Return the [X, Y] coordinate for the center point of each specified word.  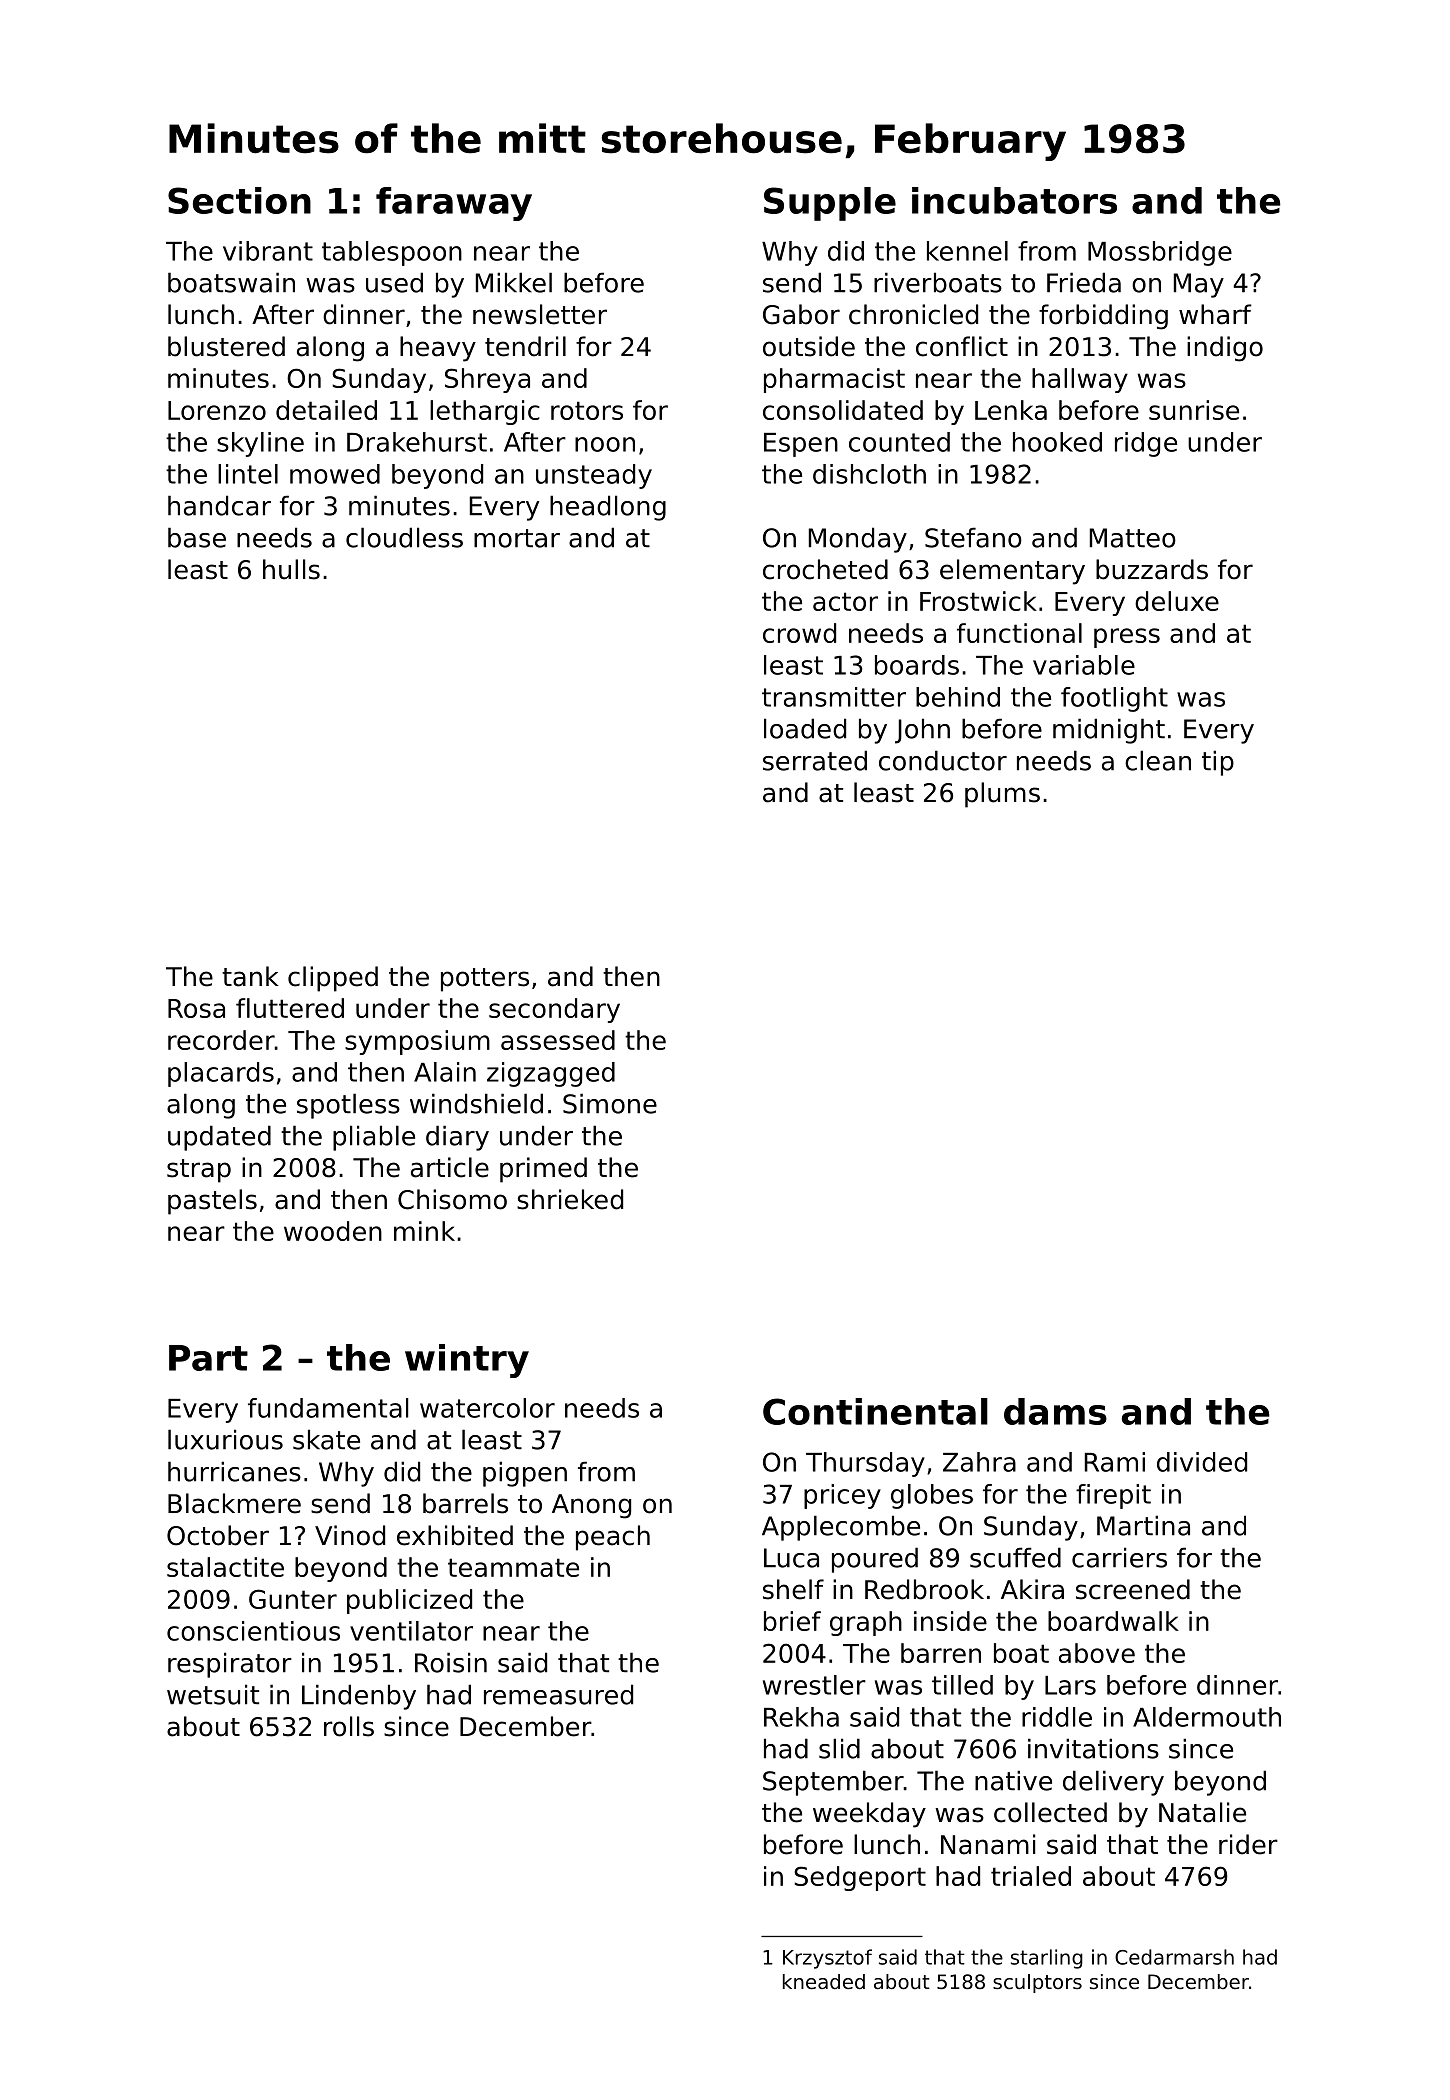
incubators [1014, 200]
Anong [591, 1506]
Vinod [350, 1535]
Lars [1070, 1685]
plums [1002, 795]
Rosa [196, 1008]
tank [250, 976]
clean [1158, 760]
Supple [830, 204]
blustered [226, 346]
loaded [805, 728]
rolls [349, 1726]
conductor [943, 760]
